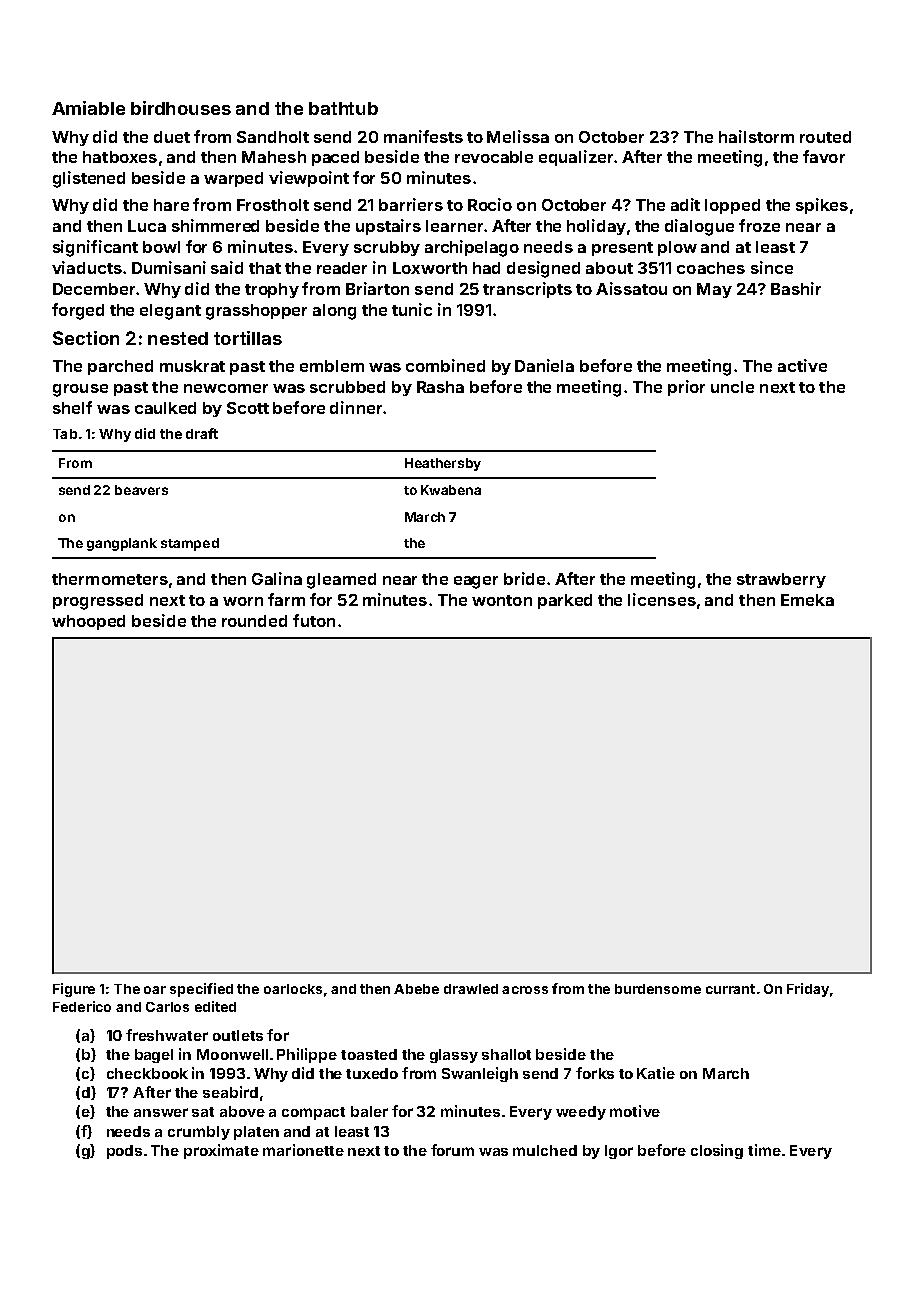  What do you see at coordinates (65, 434) in the screenshot?
I see `Tab` at bounding box center [65, 434].
